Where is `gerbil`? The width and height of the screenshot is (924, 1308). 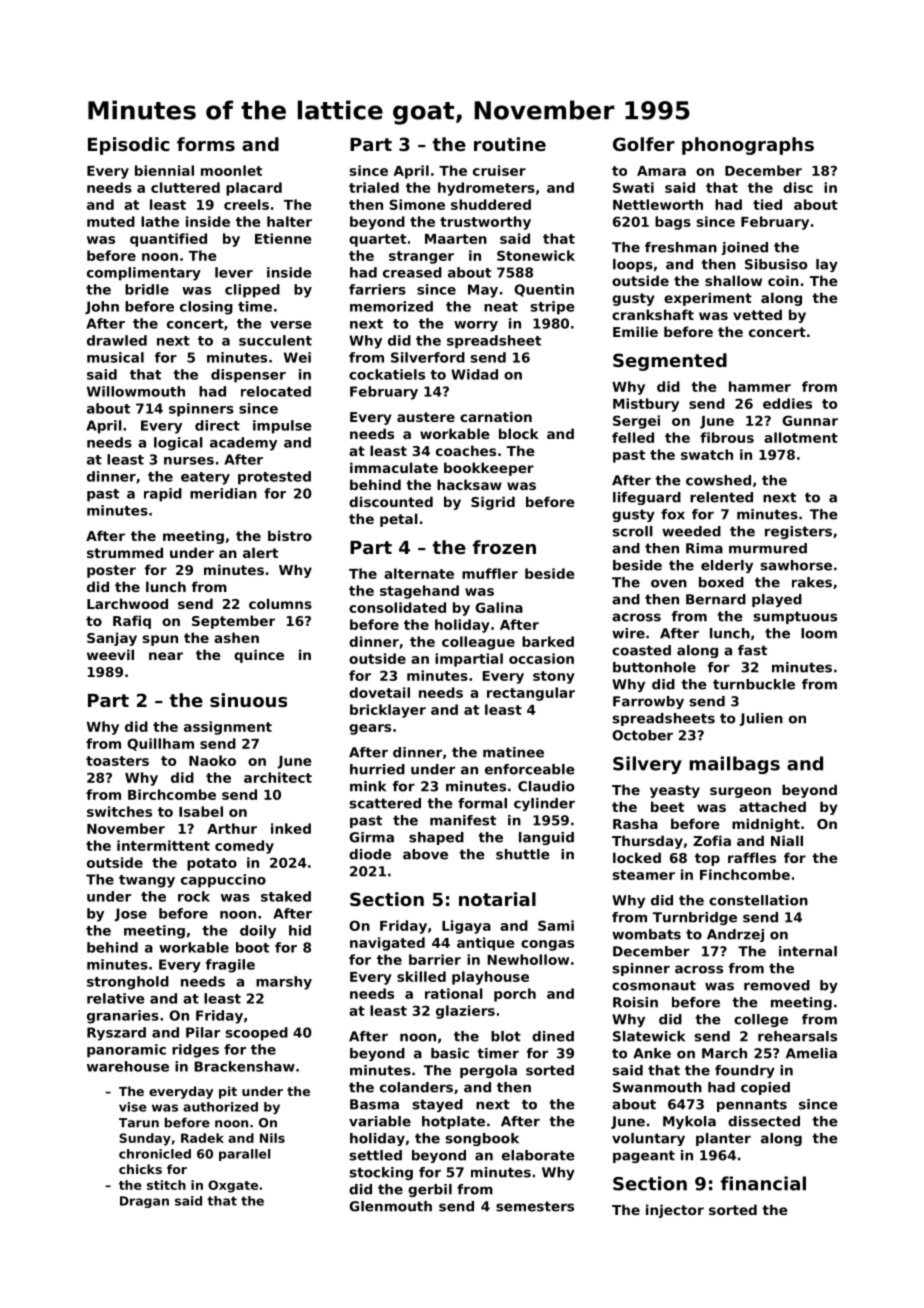 gerbil is located at coordinates (430, 1190).
